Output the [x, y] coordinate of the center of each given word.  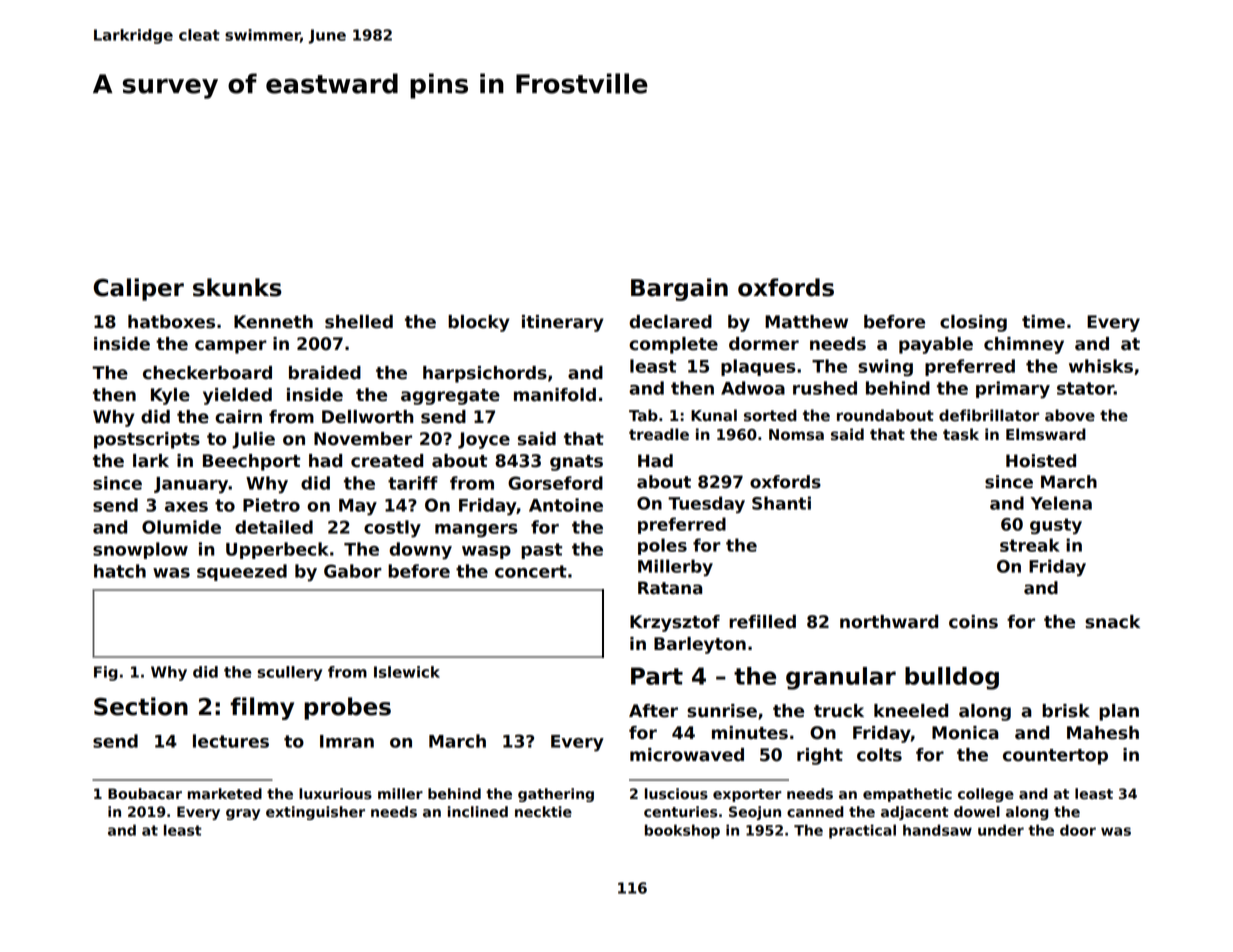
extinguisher [315, 813]
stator [1085, 388]
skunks [237, 287]
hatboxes [171, 322]
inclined [478, 811]
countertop [1055, 757]
